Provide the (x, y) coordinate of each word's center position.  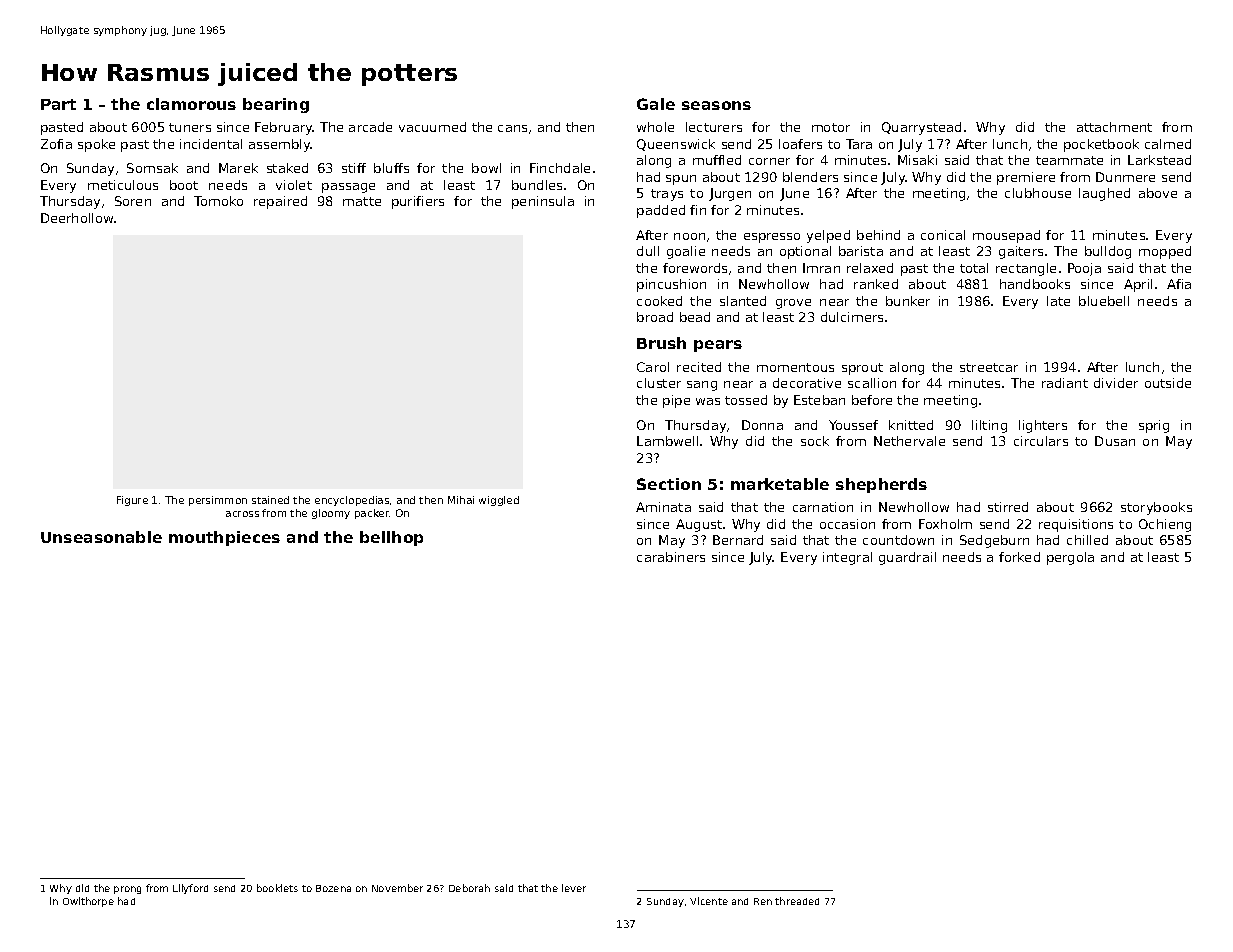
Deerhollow (77, 218)
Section (669, 484)
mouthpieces (224, 538)
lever (574, 888)
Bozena (333, 888)
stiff (354, 168)
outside (1168, 383)
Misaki (917, 160)
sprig (1154, 426)
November (397, 888)
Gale (656, 104)
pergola (1070, 558)
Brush (661, 343)
